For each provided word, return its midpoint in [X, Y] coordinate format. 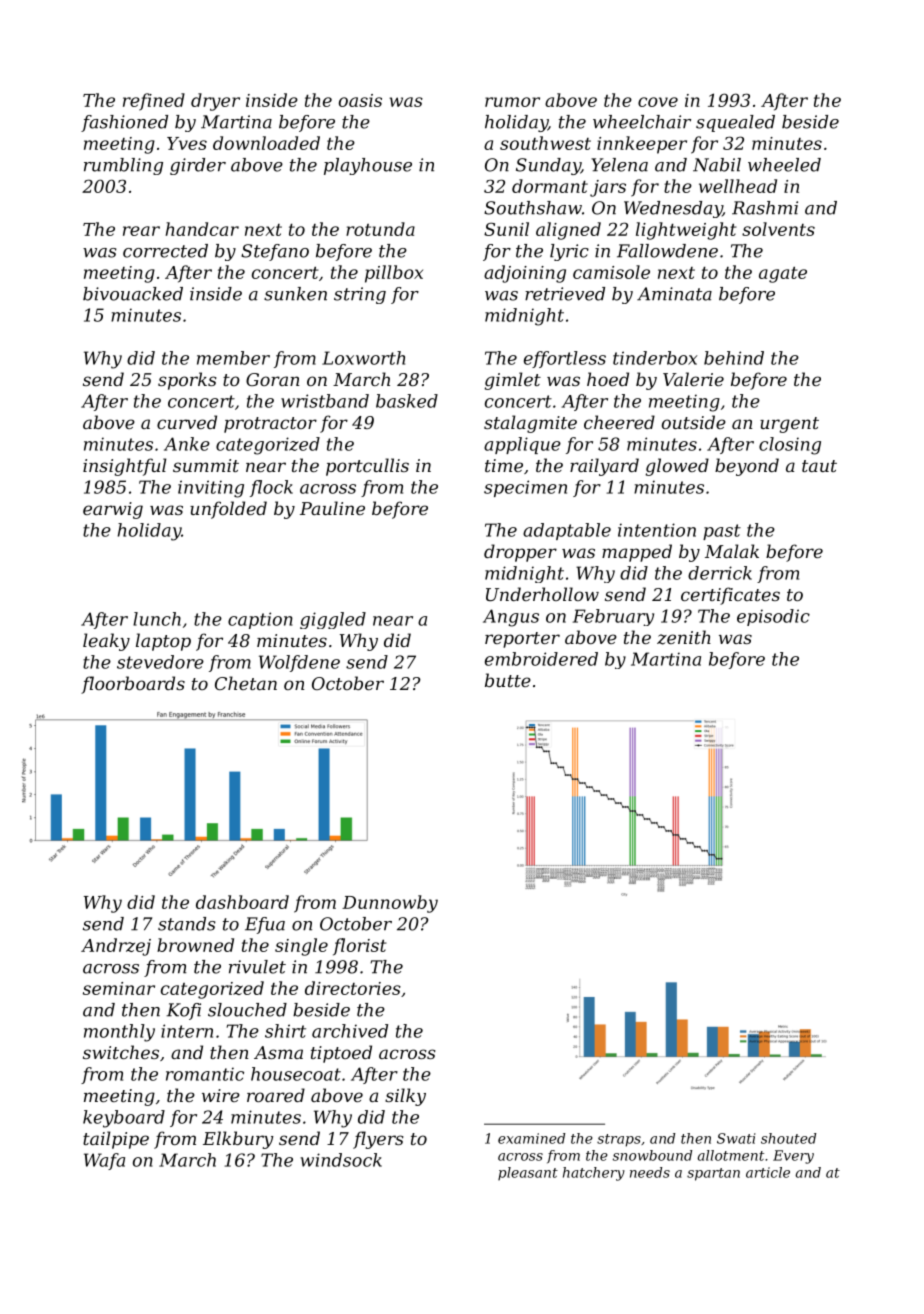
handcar [202, 229]
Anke [187, 444]
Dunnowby [390, 904]
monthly [119, 1033]
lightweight [686, 231]
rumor [512, 102]
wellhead [738, 186]
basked [407, 401]
